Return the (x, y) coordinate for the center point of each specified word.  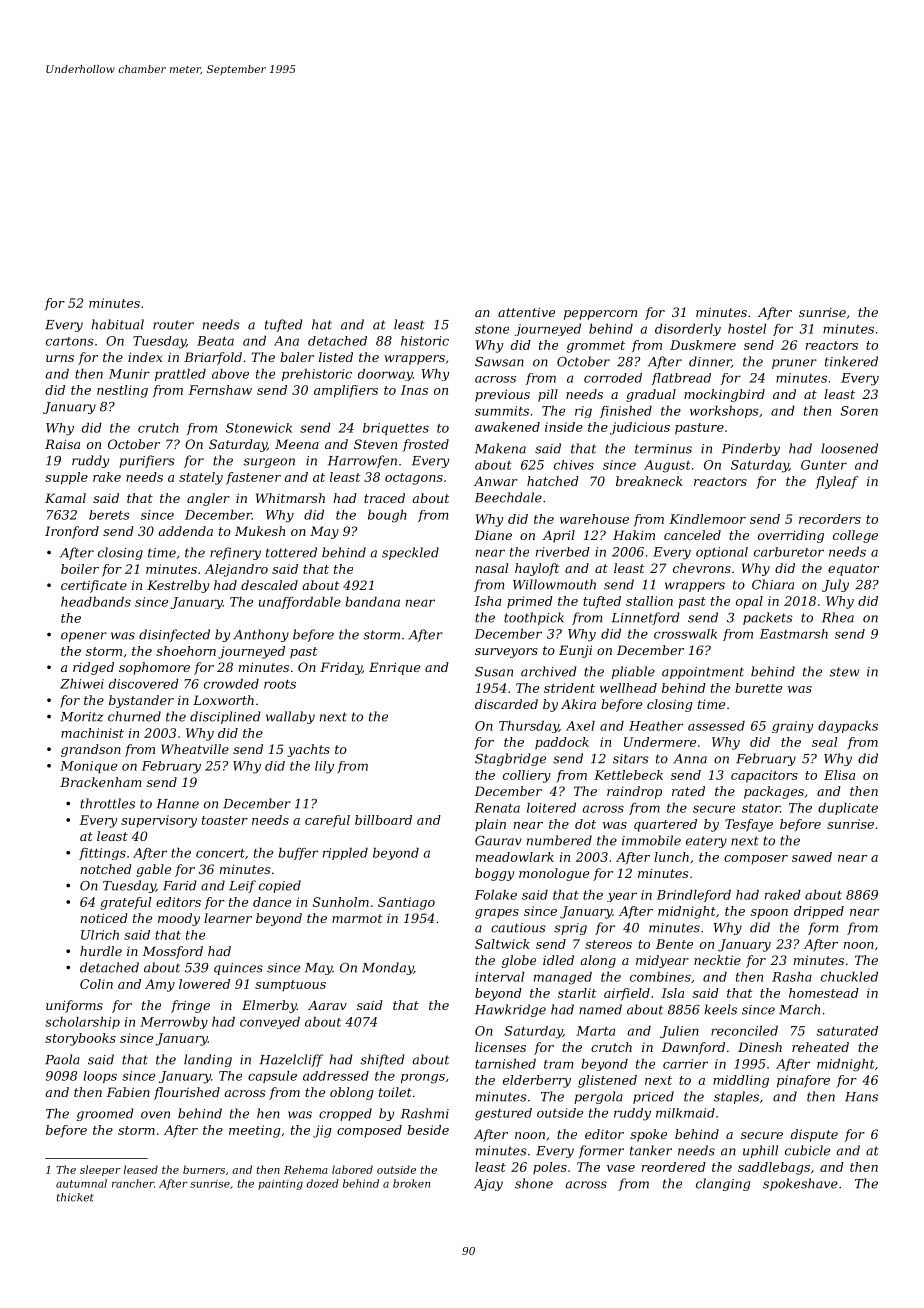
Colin (96, 984)
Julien (679, 1032)
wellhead (628, 688)
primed (530, 602)
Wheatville (195, 749)
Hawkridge (510, 1010)
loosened (849, 448)
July (835, 585)
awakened (507, 427)
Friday (341, 668)
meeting (255, 1131)
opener (84, 637)
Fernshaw (220, 390)
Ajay (488, 1185)
